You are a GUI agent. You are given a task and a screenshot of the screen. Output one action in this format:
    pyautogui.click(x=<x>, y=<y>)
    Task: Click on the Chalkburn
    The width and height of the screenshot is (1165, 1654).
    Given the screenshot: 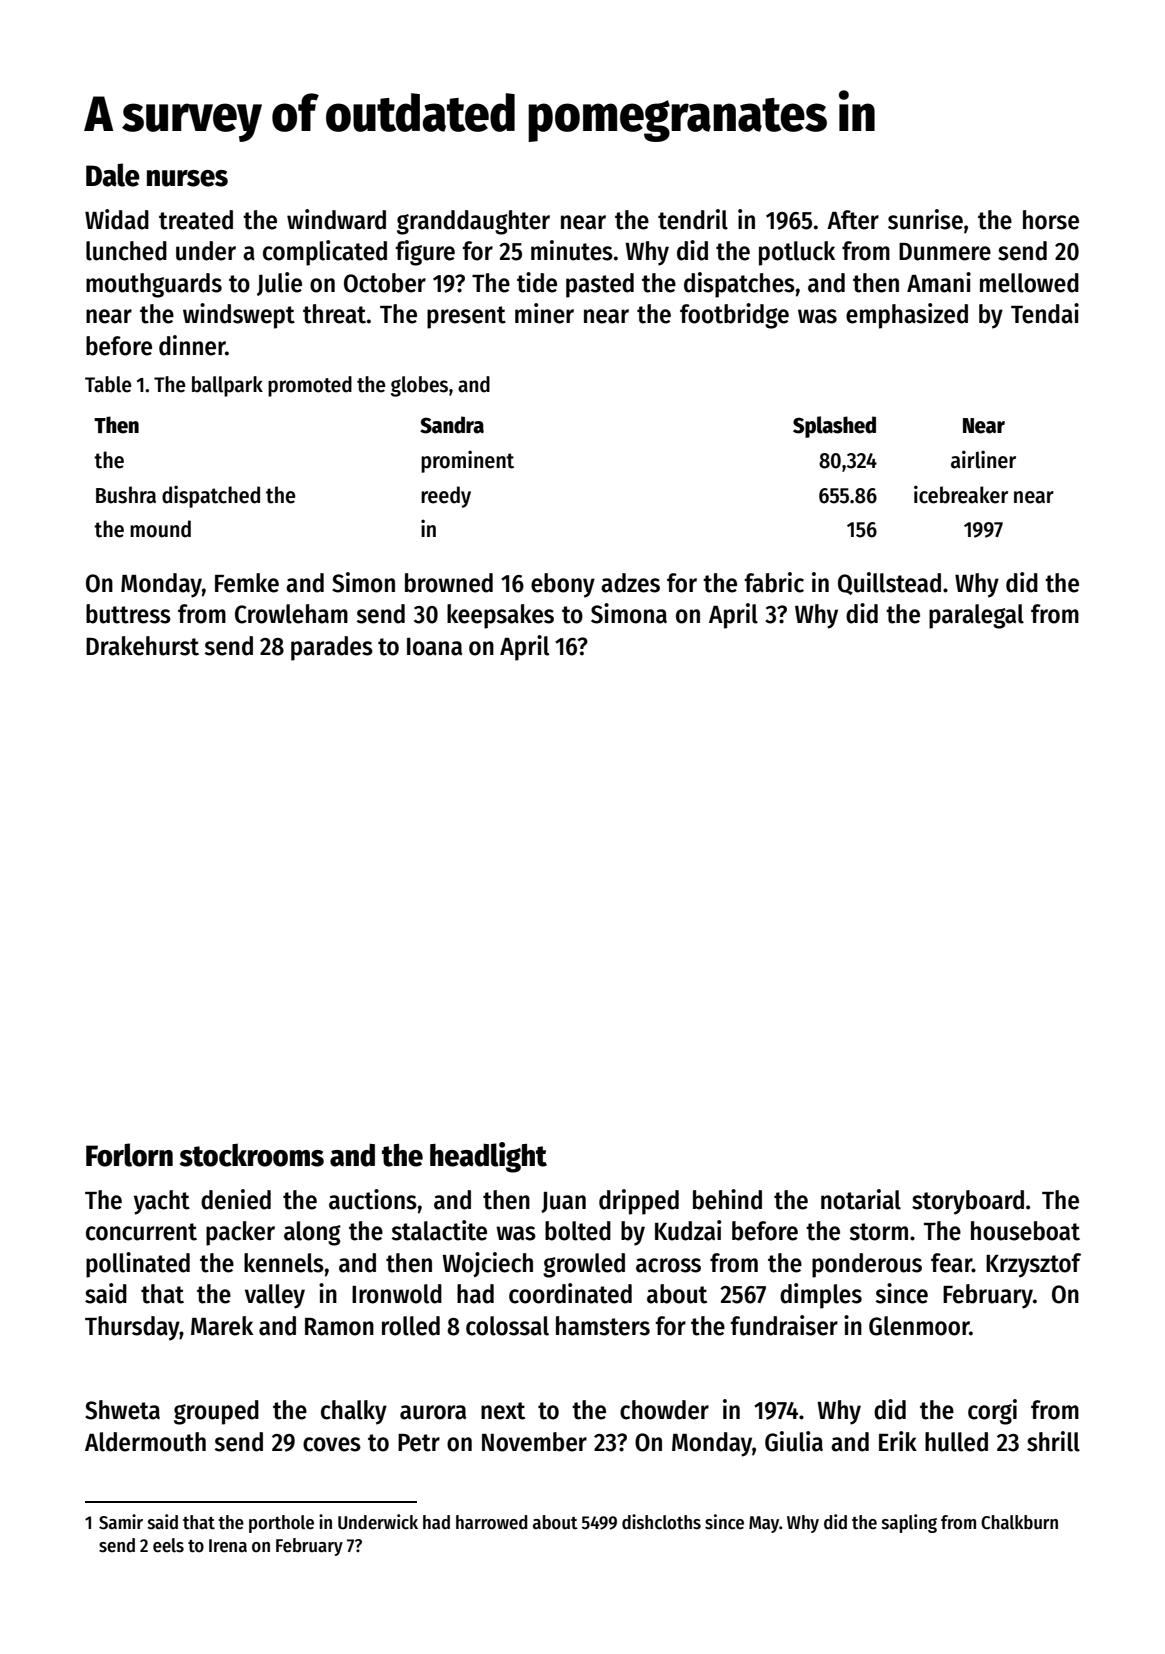 What is the action you would take?
    pyautogui.click(x=1019, y=1522)
